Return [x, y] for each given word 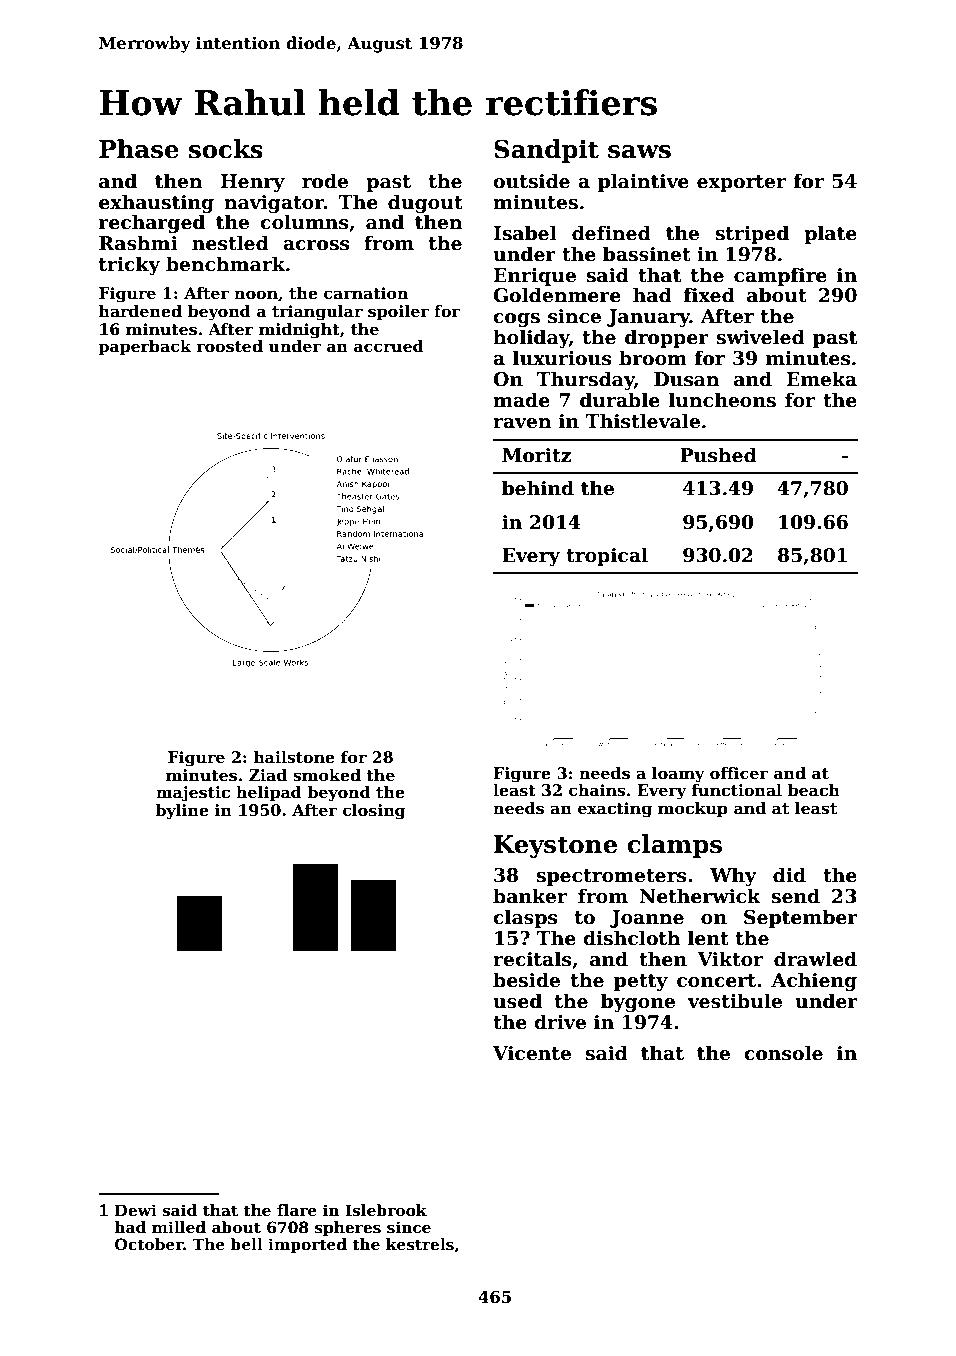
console [783, 1053]
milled [179, 1227]
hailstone [294, 757]
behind [538, 488]
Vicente [532, 1053]
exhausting [156, 203]
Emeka [822, 379]
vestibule [734, 1001]
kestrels [420, 1244]
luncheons [722, 400]
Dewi [136, 1210]
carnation [366, 293]
